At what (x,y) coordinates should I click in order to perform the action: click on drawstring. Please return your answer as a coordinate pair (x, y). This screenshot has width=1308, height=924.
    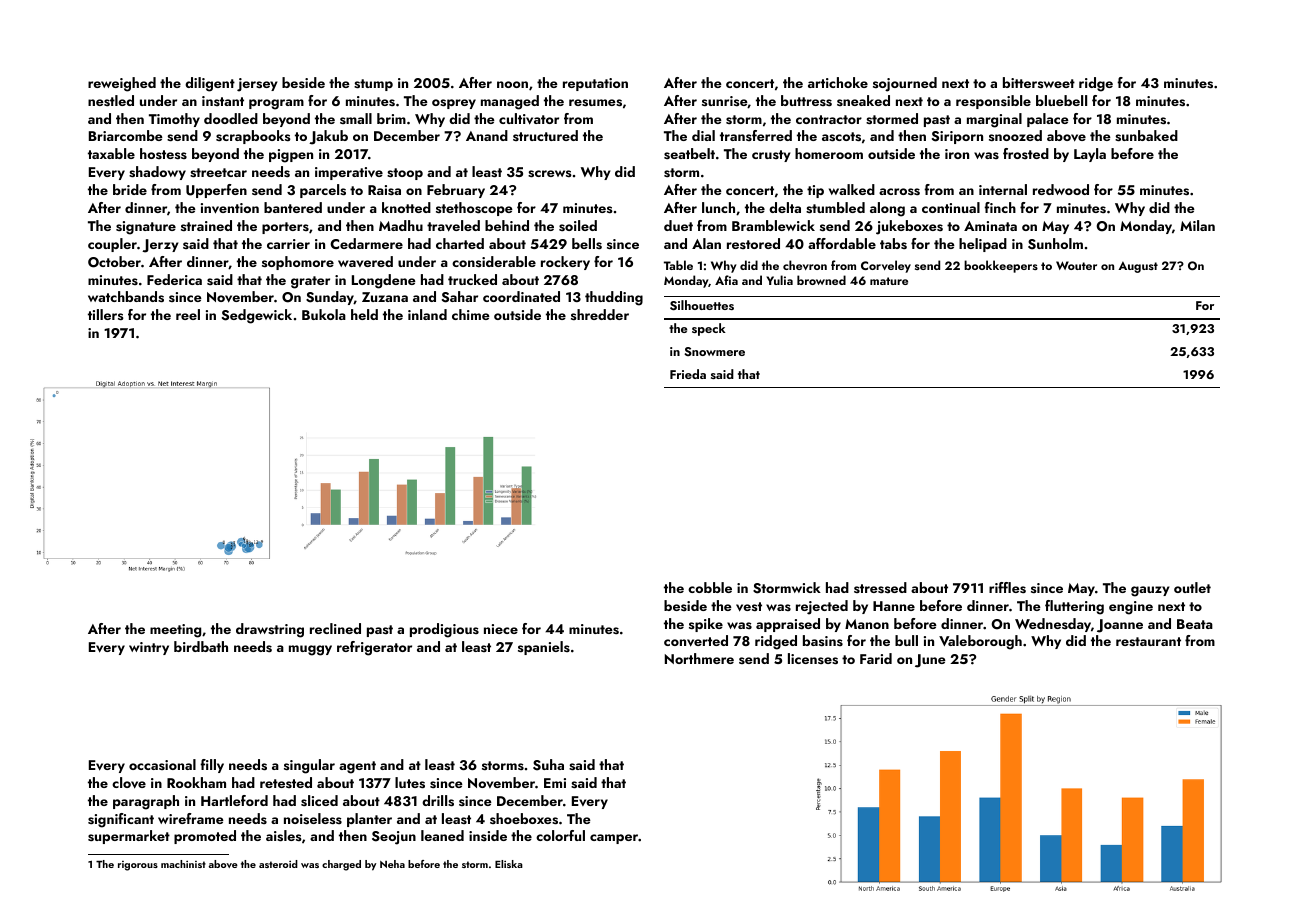
    Looking at the image, I should click on (270, 630).
